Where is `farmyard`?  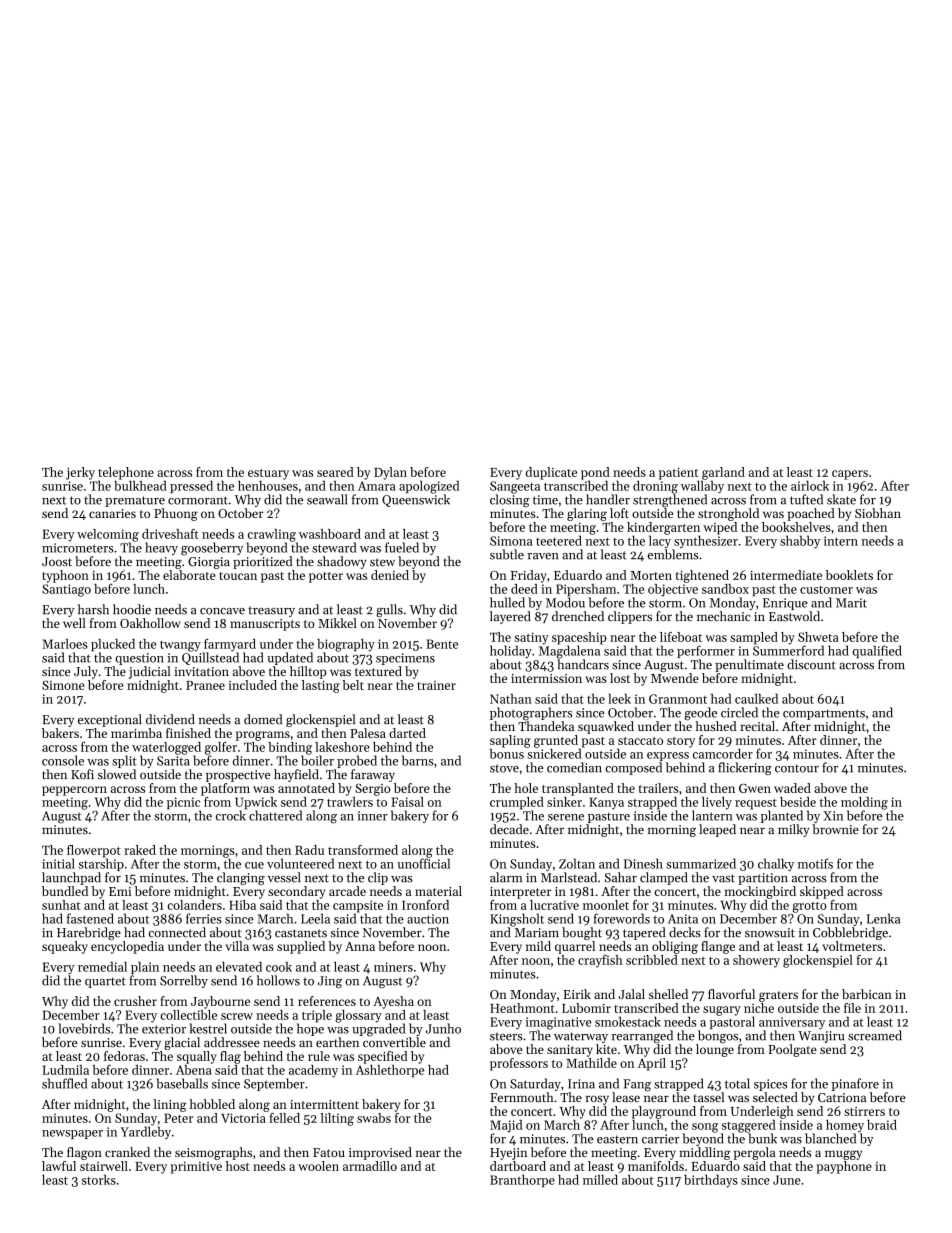 farmyard is located at coordinates (230, 645).
